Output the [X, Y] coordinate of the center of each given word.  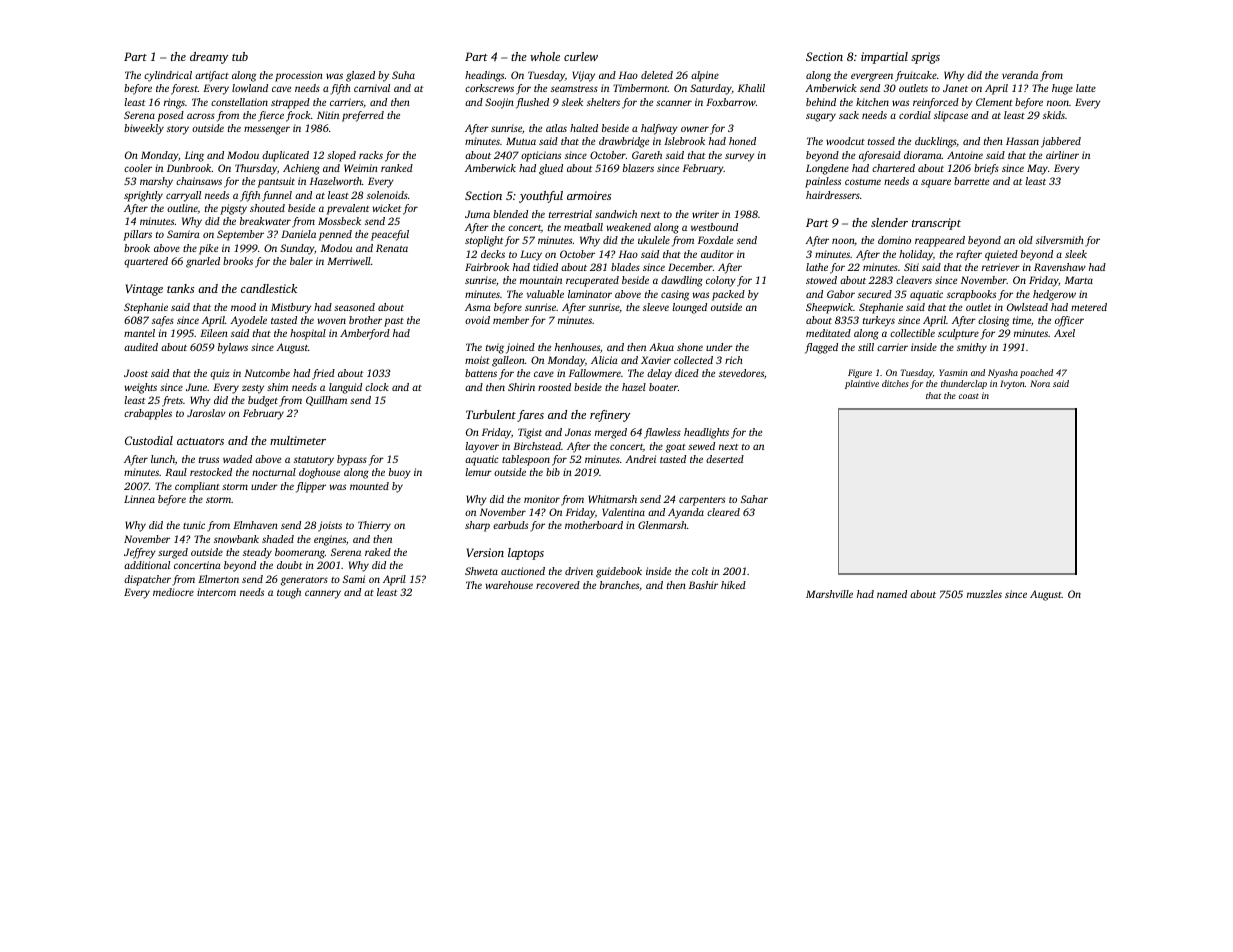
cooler [138, 168]
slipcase [951, 116]
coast [969, 396]
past [394, 322]
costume [863, 182]
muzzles [984, 594]
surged [173, 553]
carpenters [702, 501]
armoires [589, 195]
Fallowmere [595, 373]
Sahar [754, 499]
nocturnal [274, 472]
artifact [212, 76]
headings [484, 76]
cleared [723, 512]
